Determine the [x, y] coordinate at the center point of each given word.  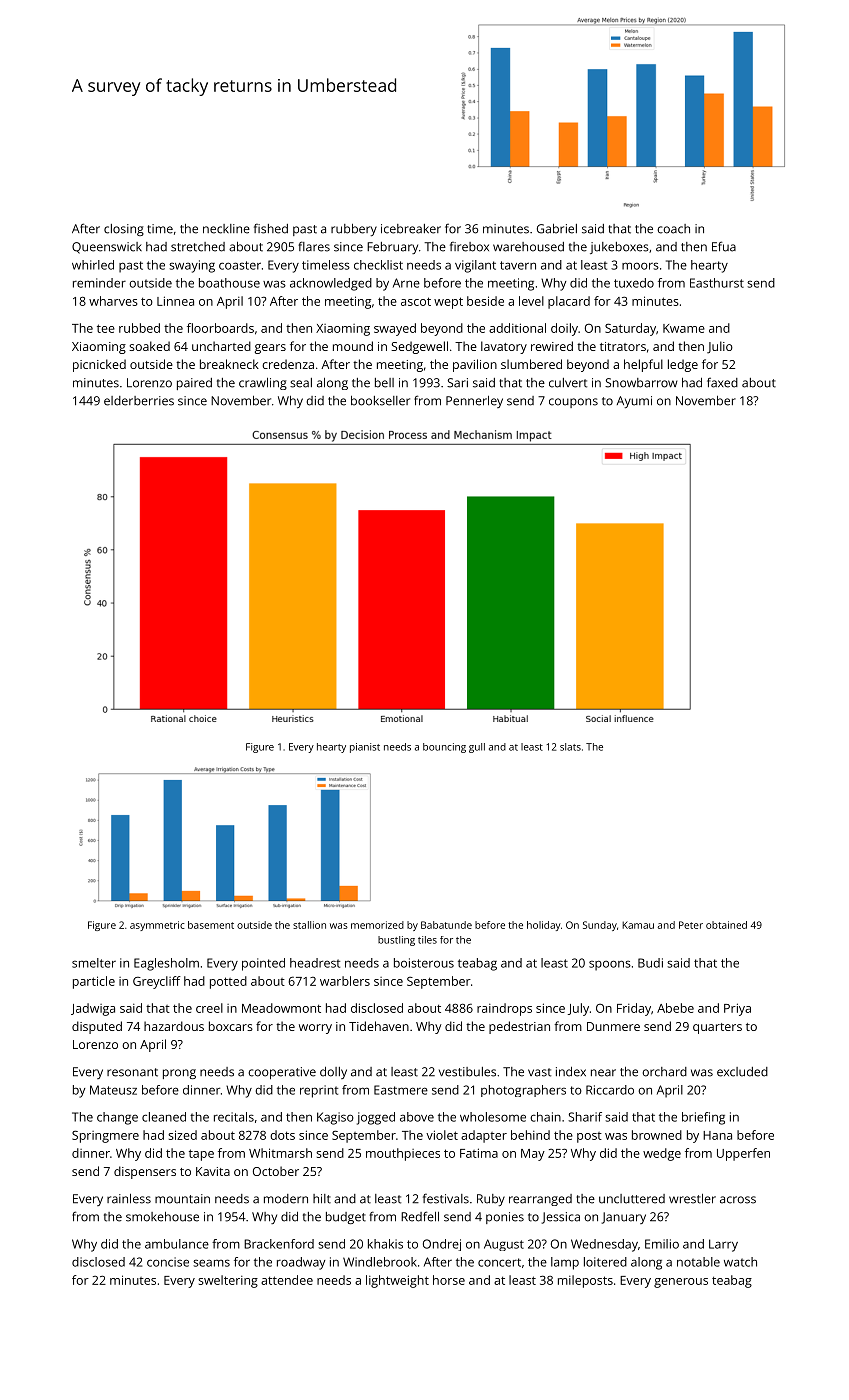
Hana [717, 1135]
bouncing [444, 748]
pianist [365, 748]
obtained [726, 925]
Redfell [420, 1216]
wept [448, 303]
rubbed [139, 328]
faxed [722, 382]
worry [315, 1029]
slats [570, 747]
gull [477, 748]
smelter [94, 963]
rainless [129, 1199]
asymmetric [157, 926]
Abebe [675, 1008]
